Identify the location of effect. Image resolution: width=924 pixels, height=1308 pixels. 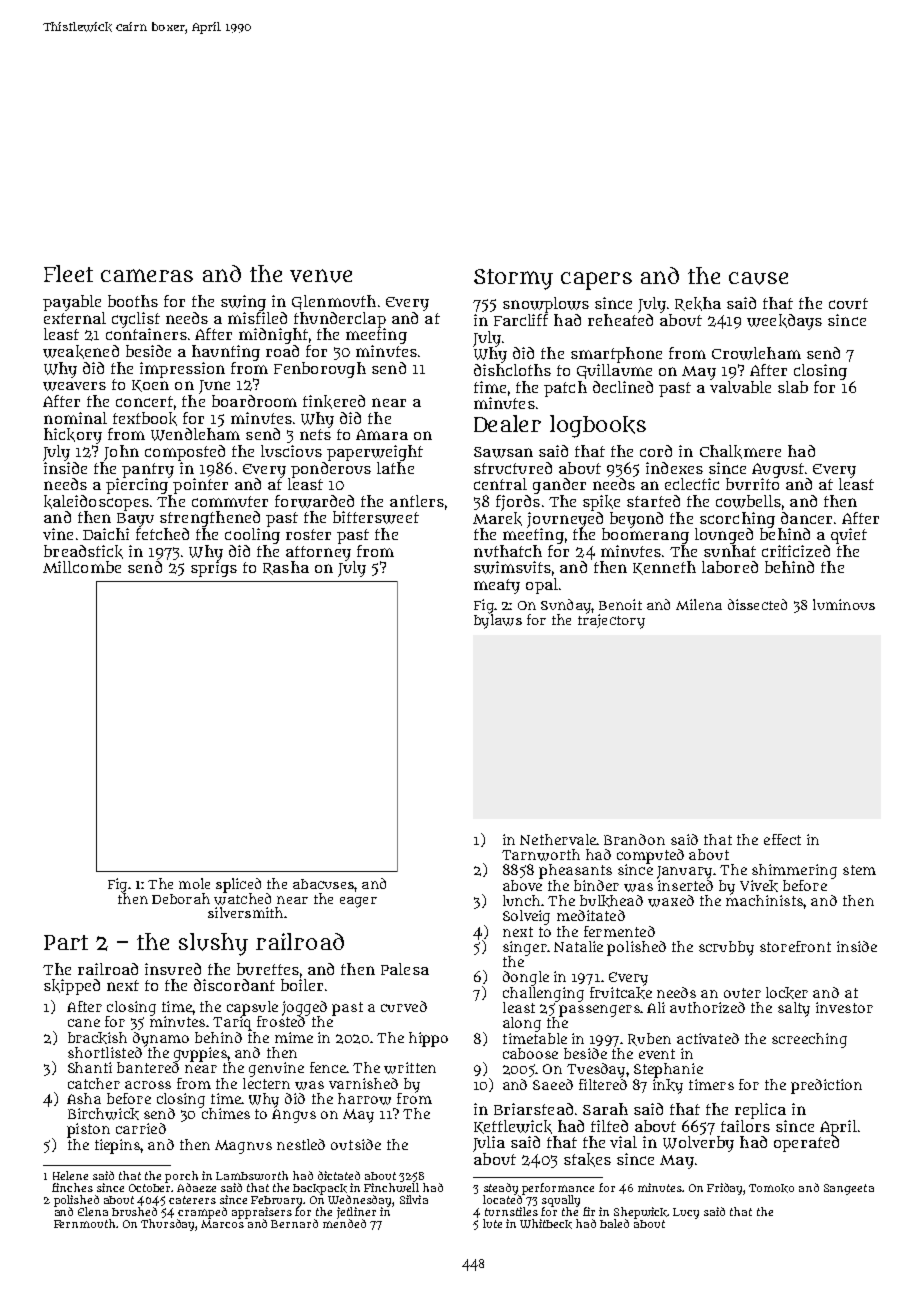
(782, 839).
